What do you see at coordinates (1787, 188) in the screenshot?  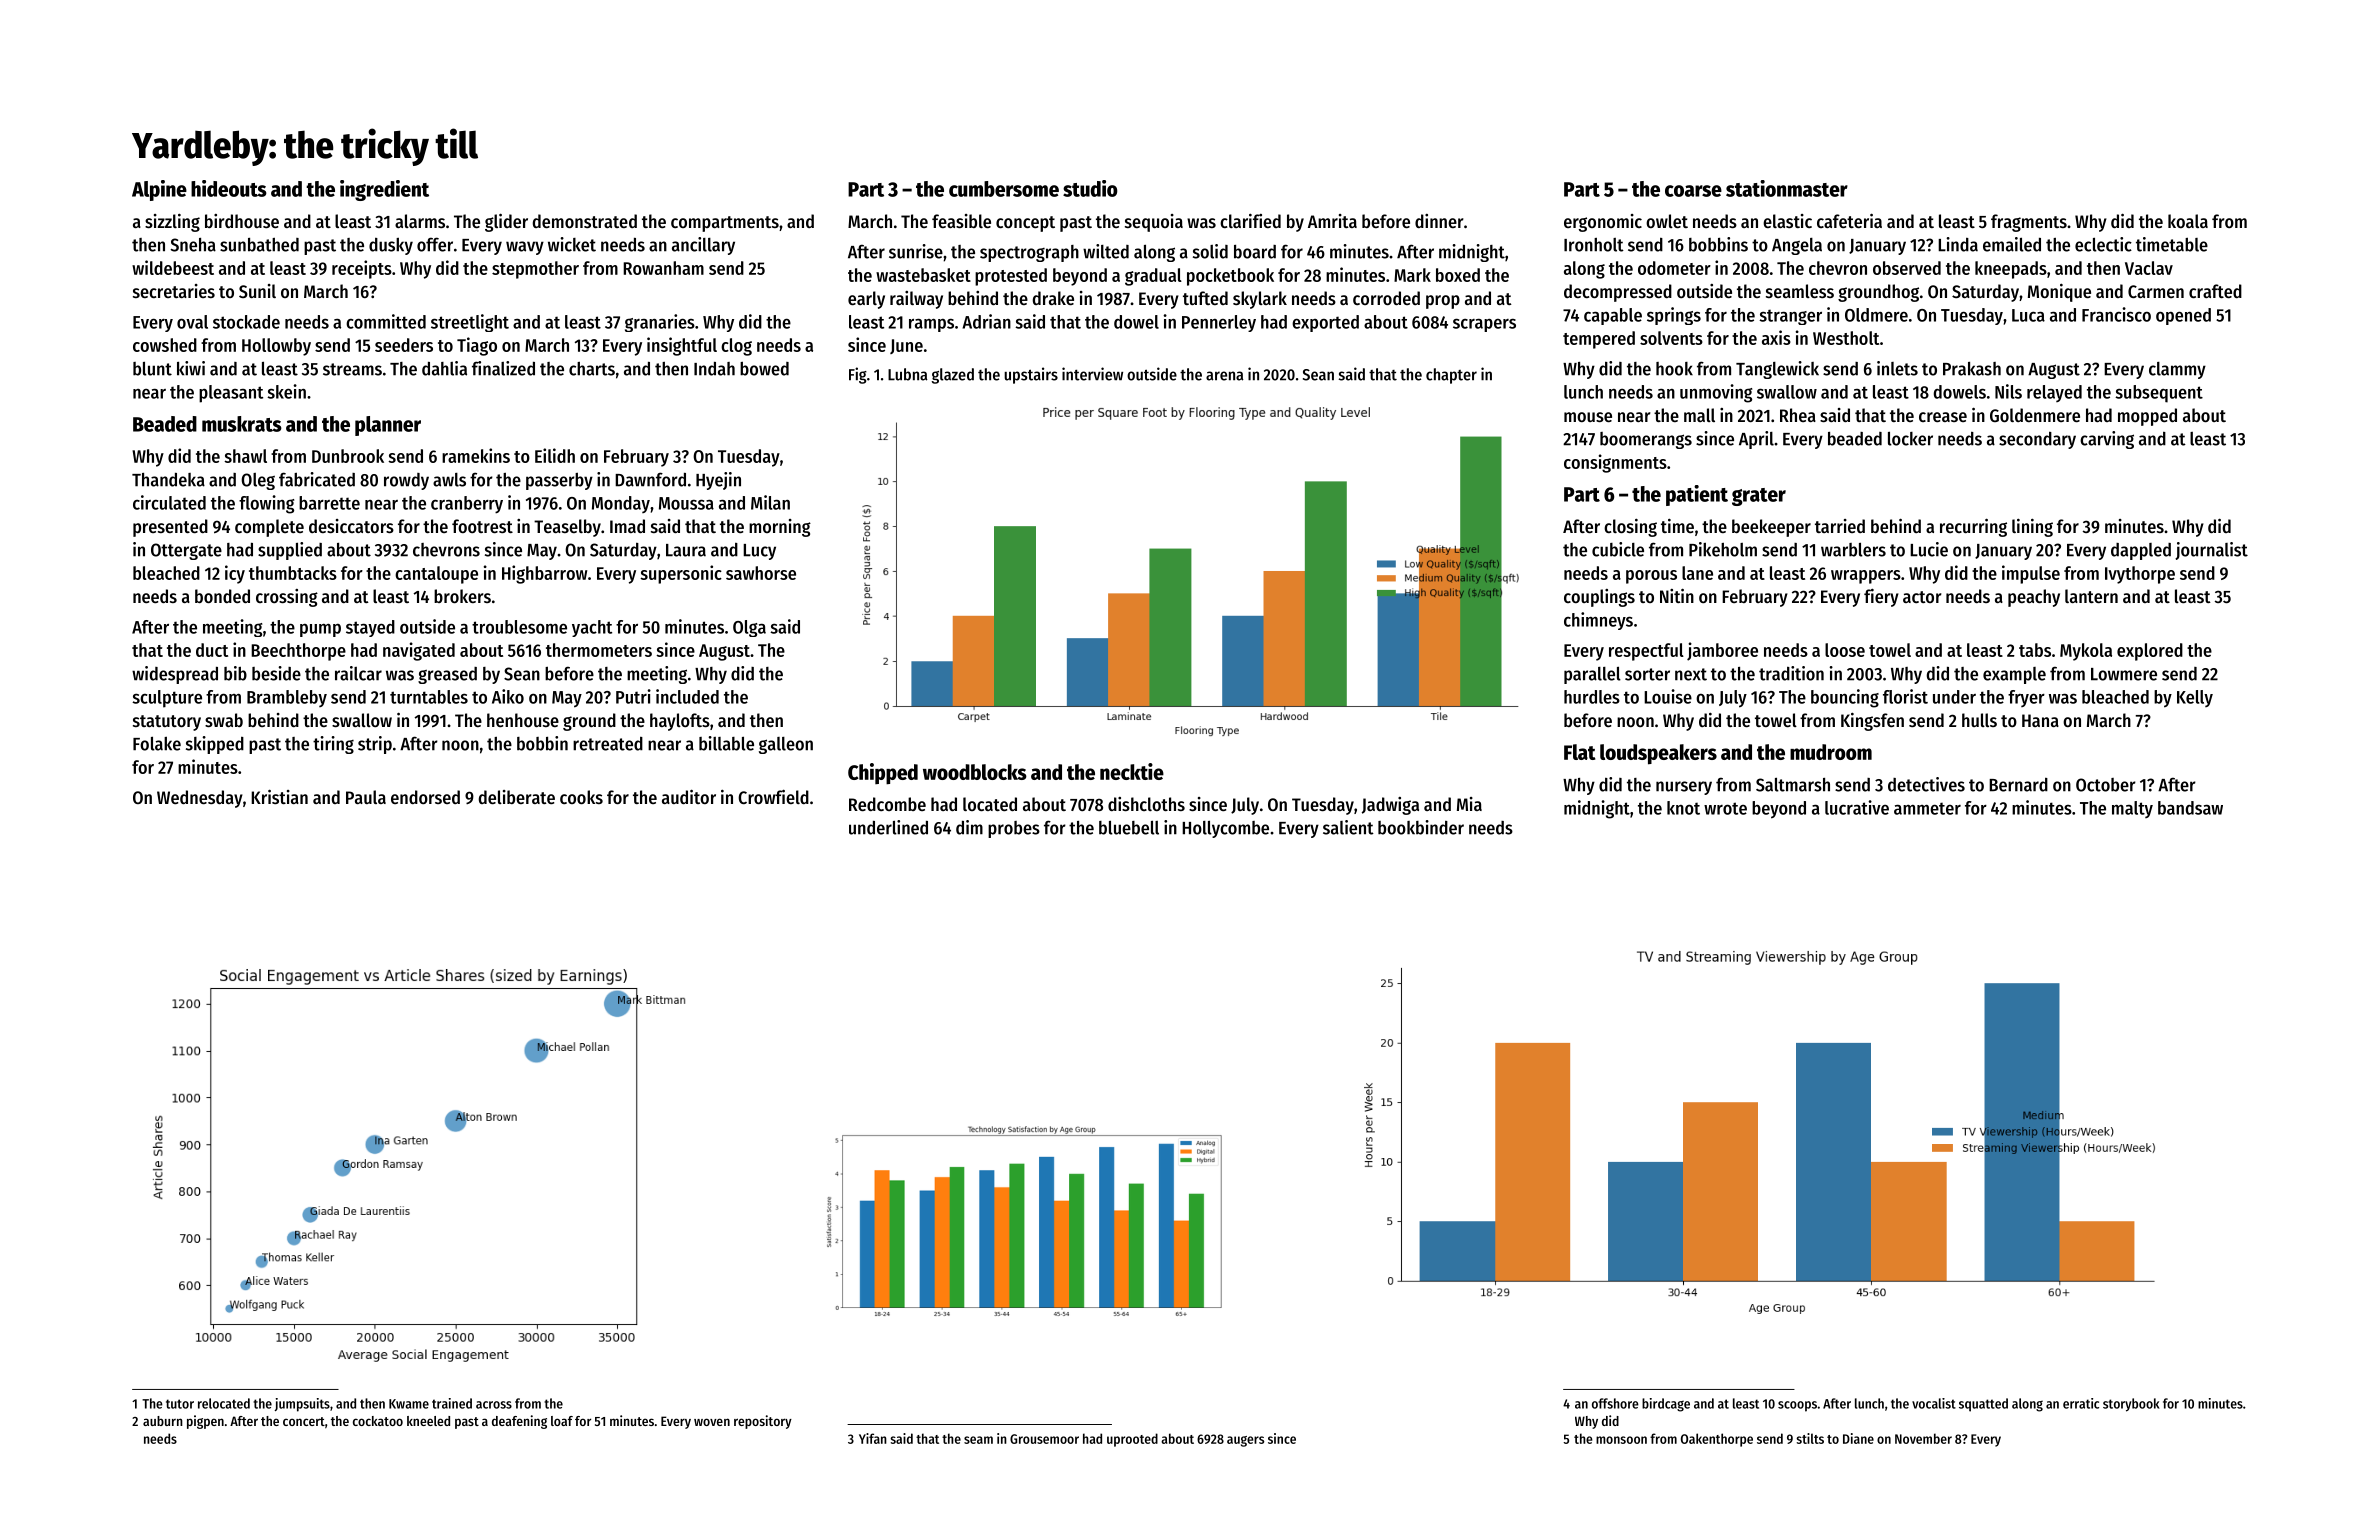 I see `stationmaster` at bounding box center [1787, 188].
